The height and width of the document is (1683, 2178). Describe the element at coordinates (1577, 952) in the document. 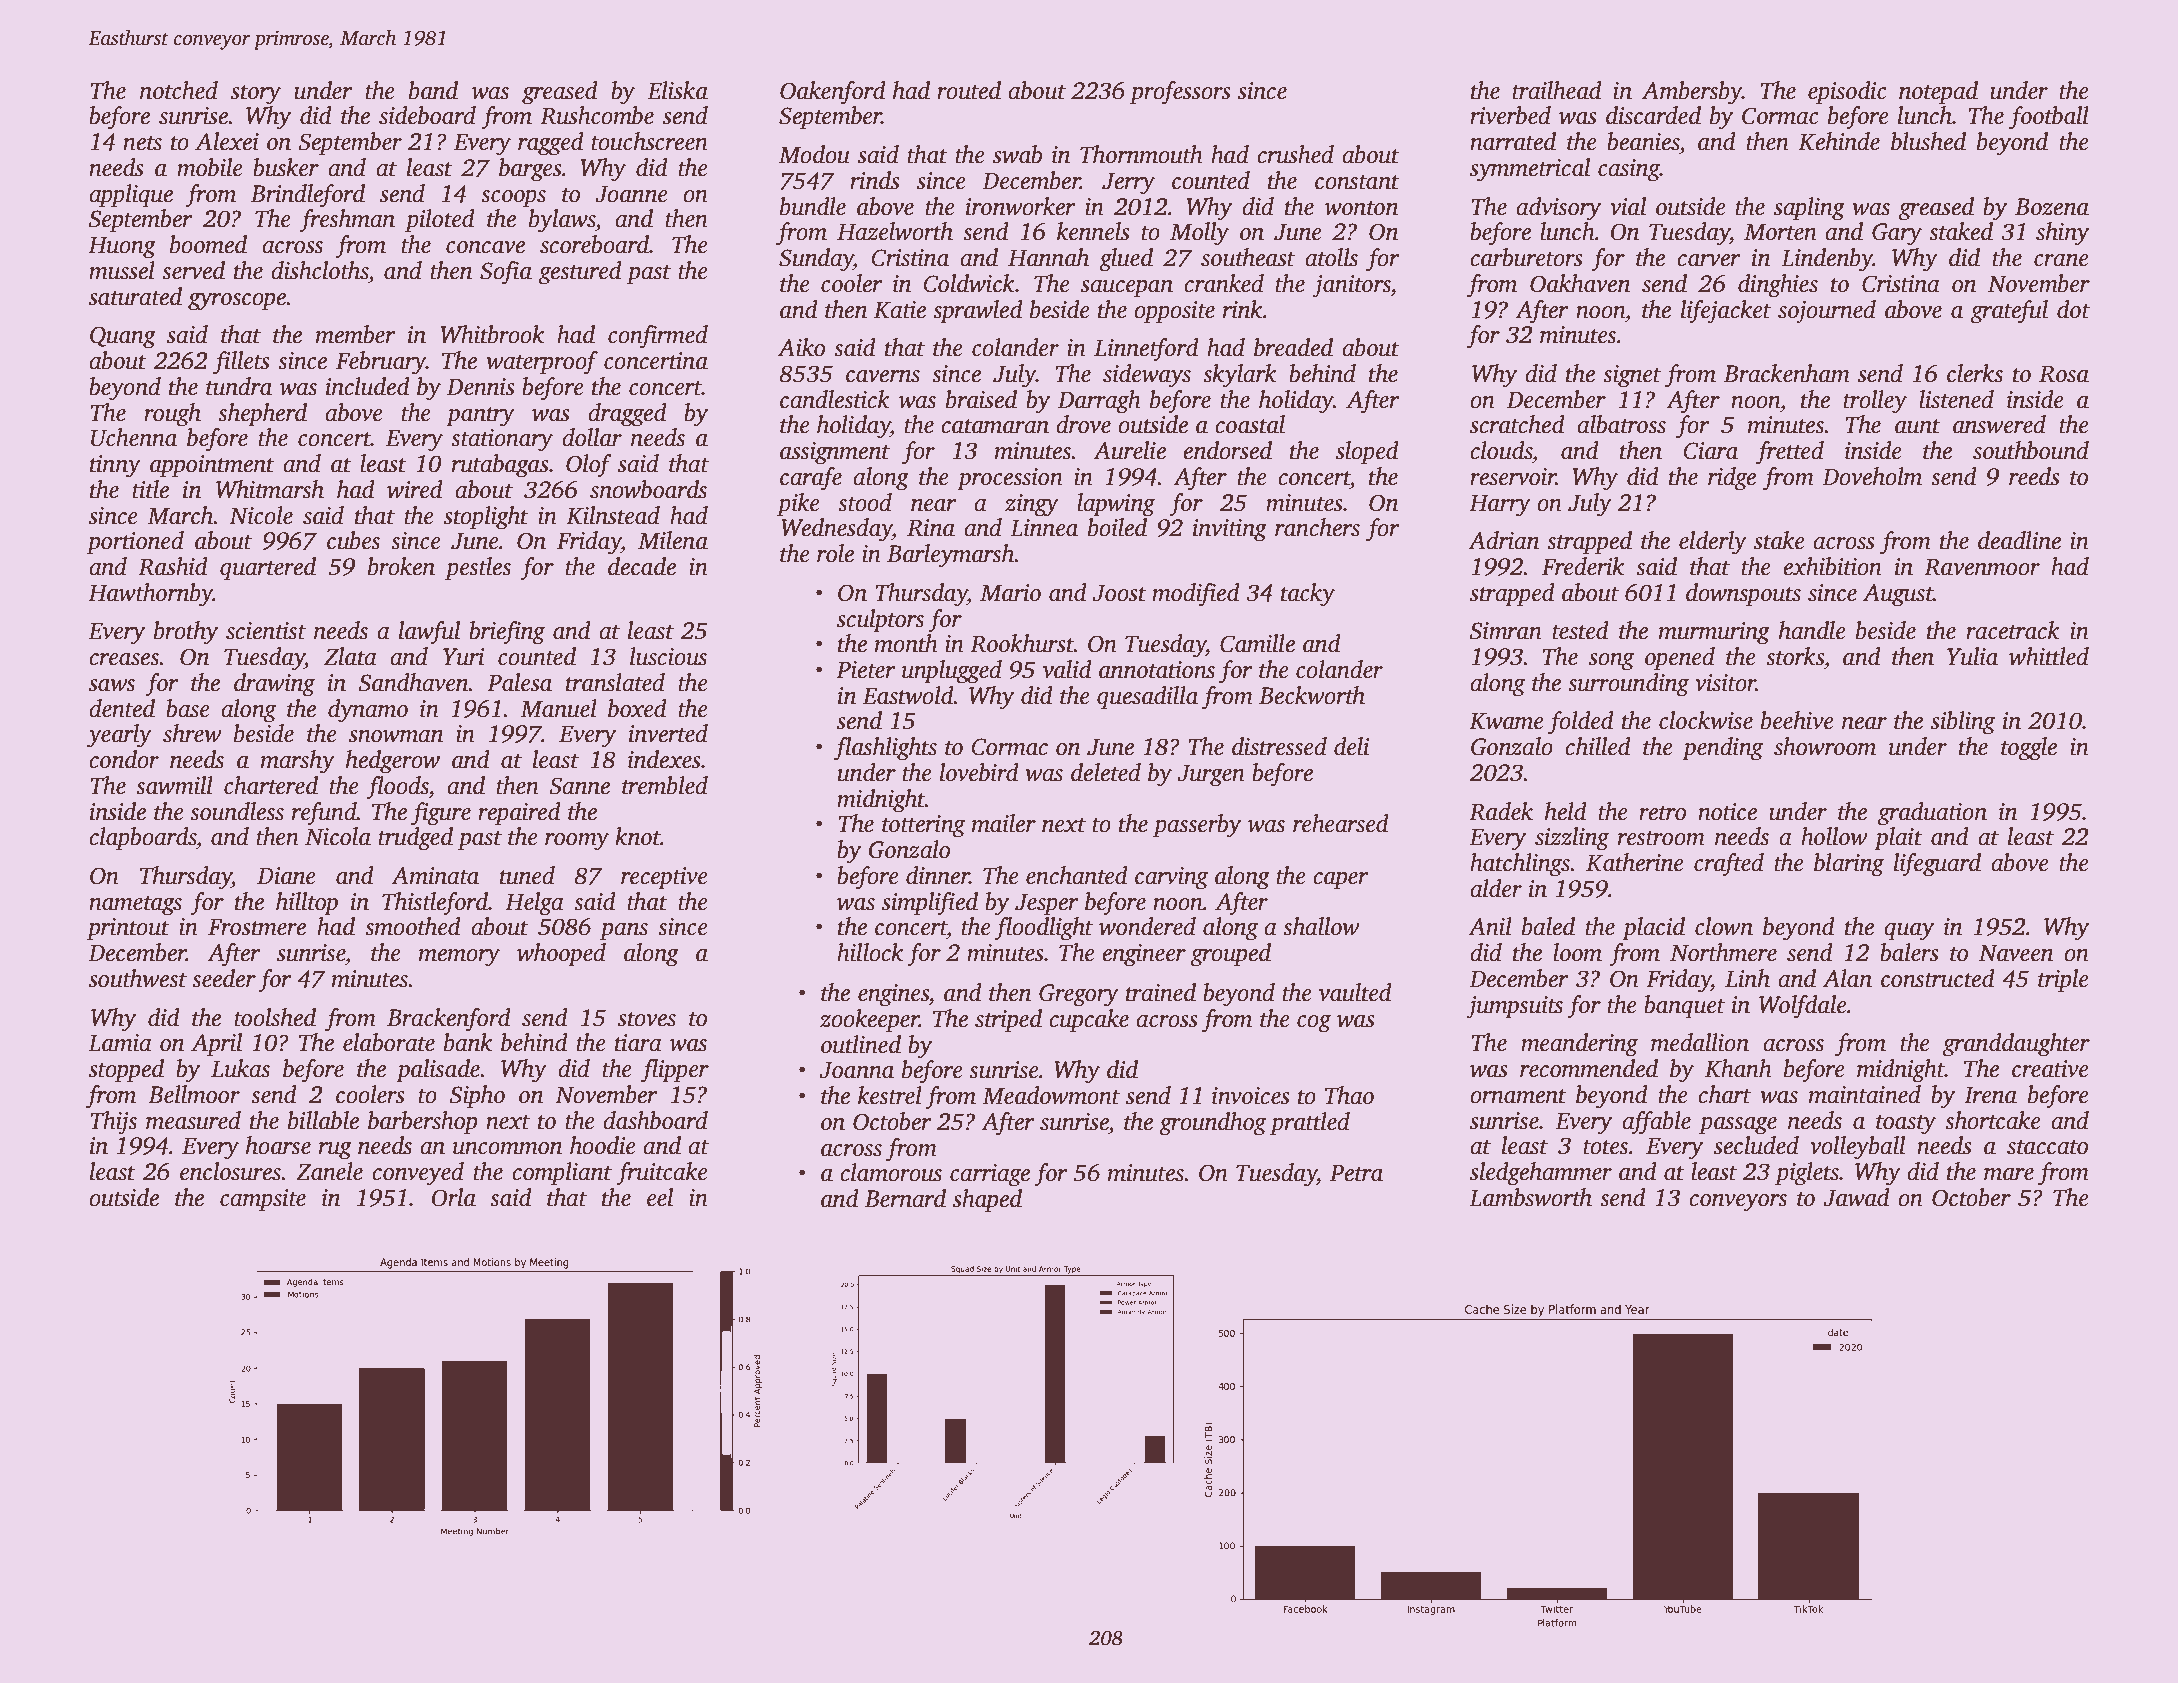

I see `loom` at that location.
